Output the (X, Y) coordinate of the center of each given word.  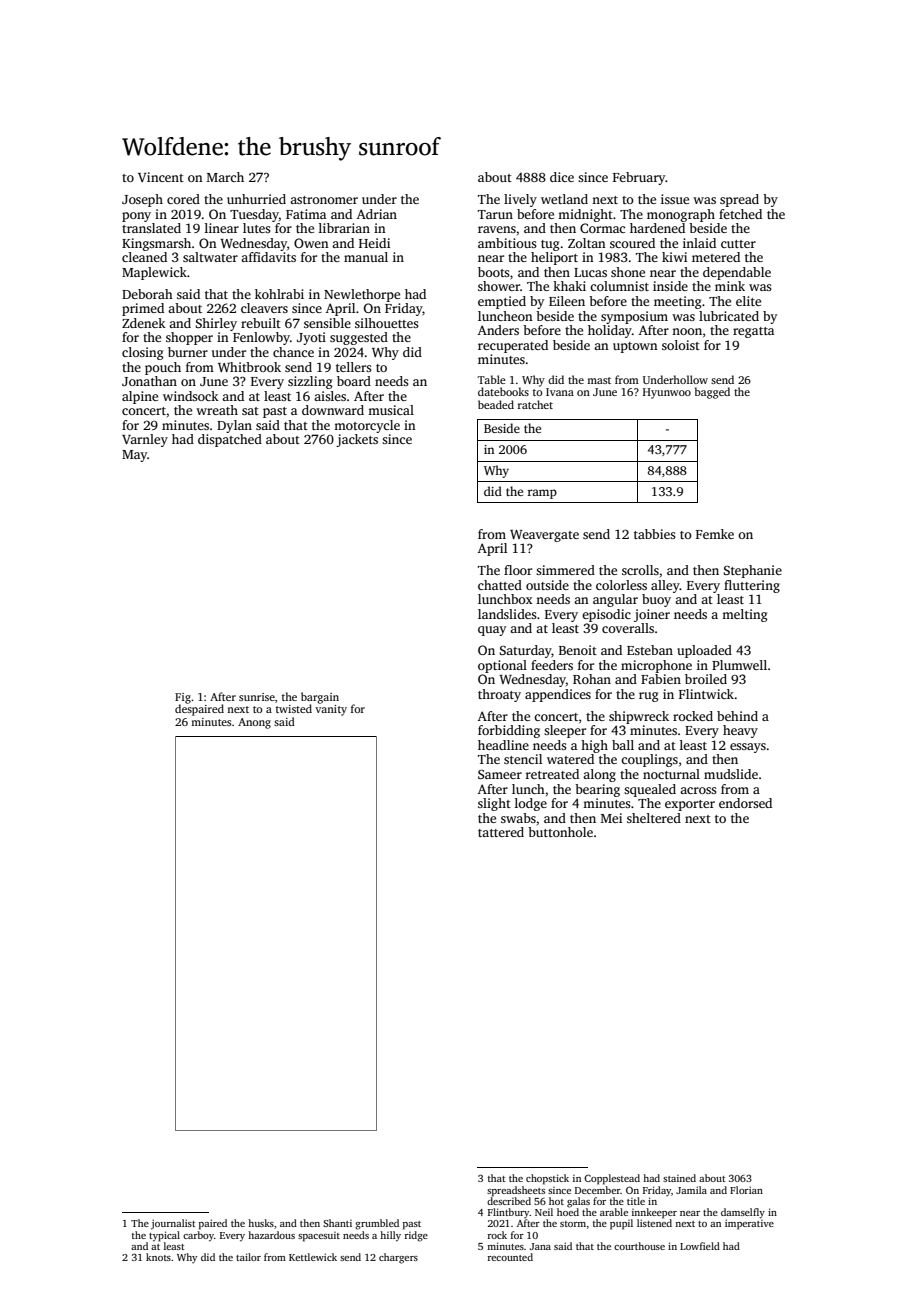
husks (261, 1223)
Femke (715, 534)
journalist (173, 1224)
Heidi (374, 243)
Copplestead (612, 1179)
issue (675, 199)
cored (183, 199)
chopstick (547, 1179)
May (134, 456)
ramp (542, 494)
